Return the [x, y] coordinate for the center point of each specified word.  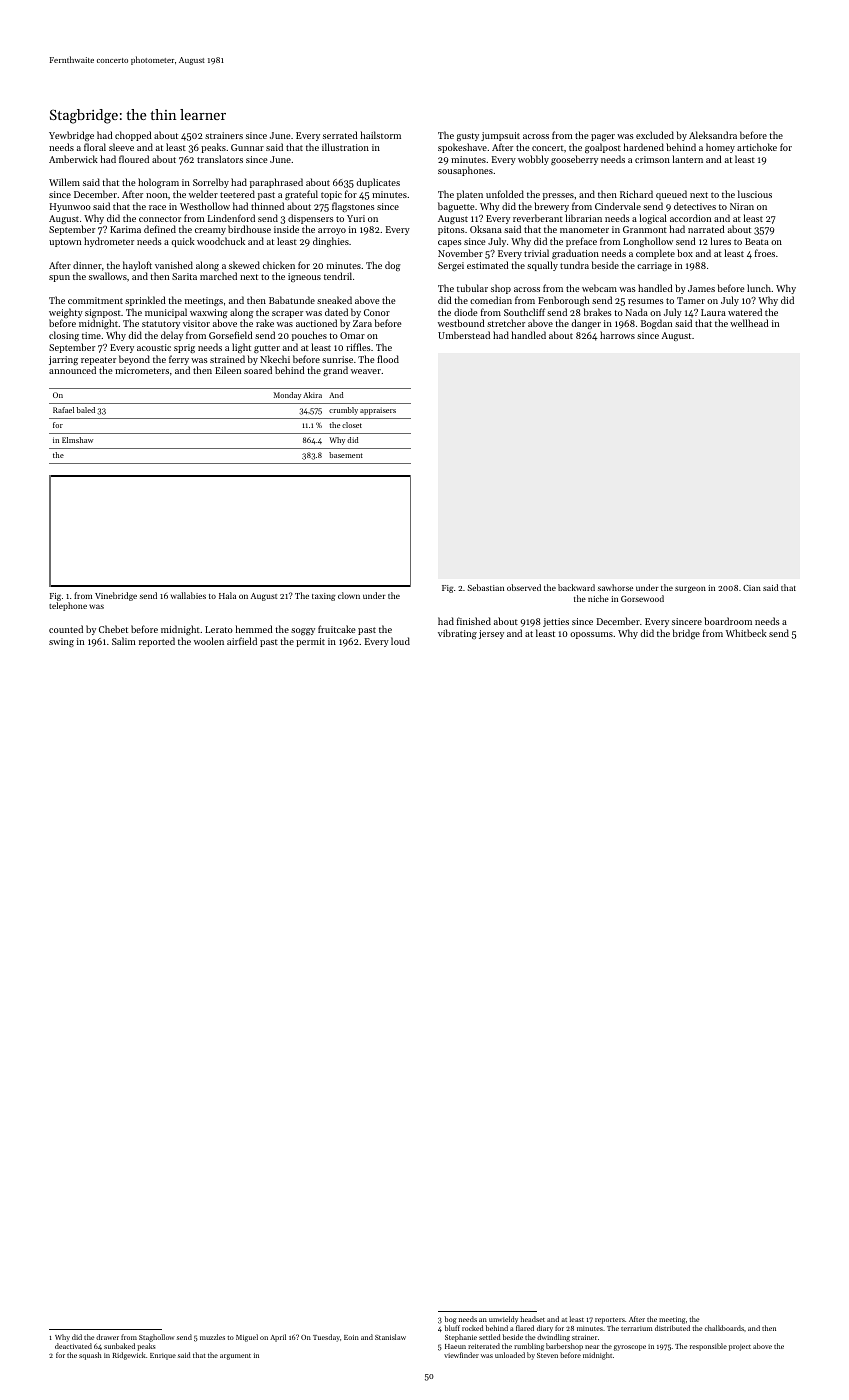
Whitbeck [746, 633]
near [592, 1347]
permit [310, 642]
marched [218, 276]
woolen [209, 641]
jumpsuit [500, 136]
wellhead [749, 323]
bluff [452, 1328]
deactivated [73, 1346]
